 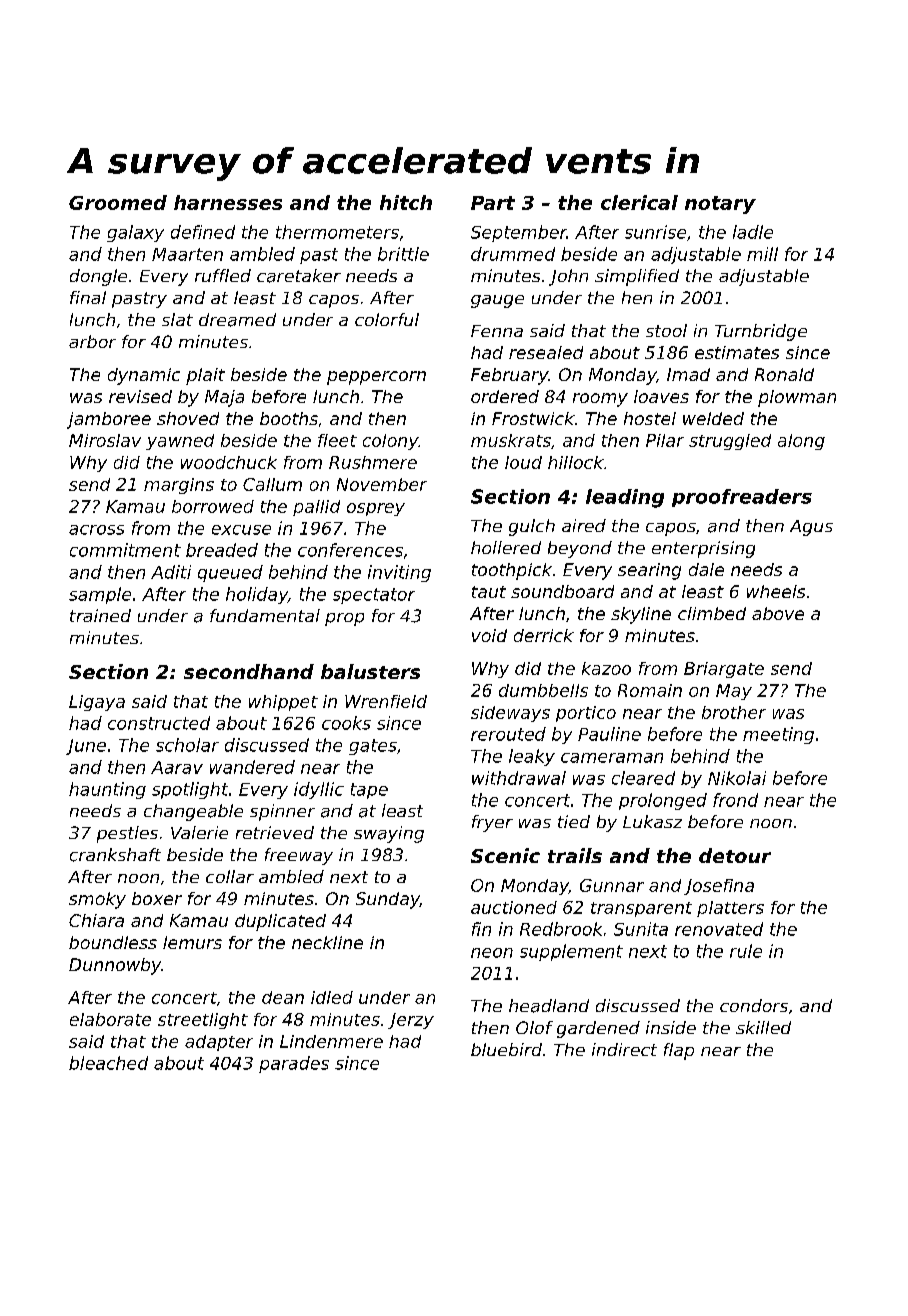 I want to click on Groomed, so click(x=118, y=202).
